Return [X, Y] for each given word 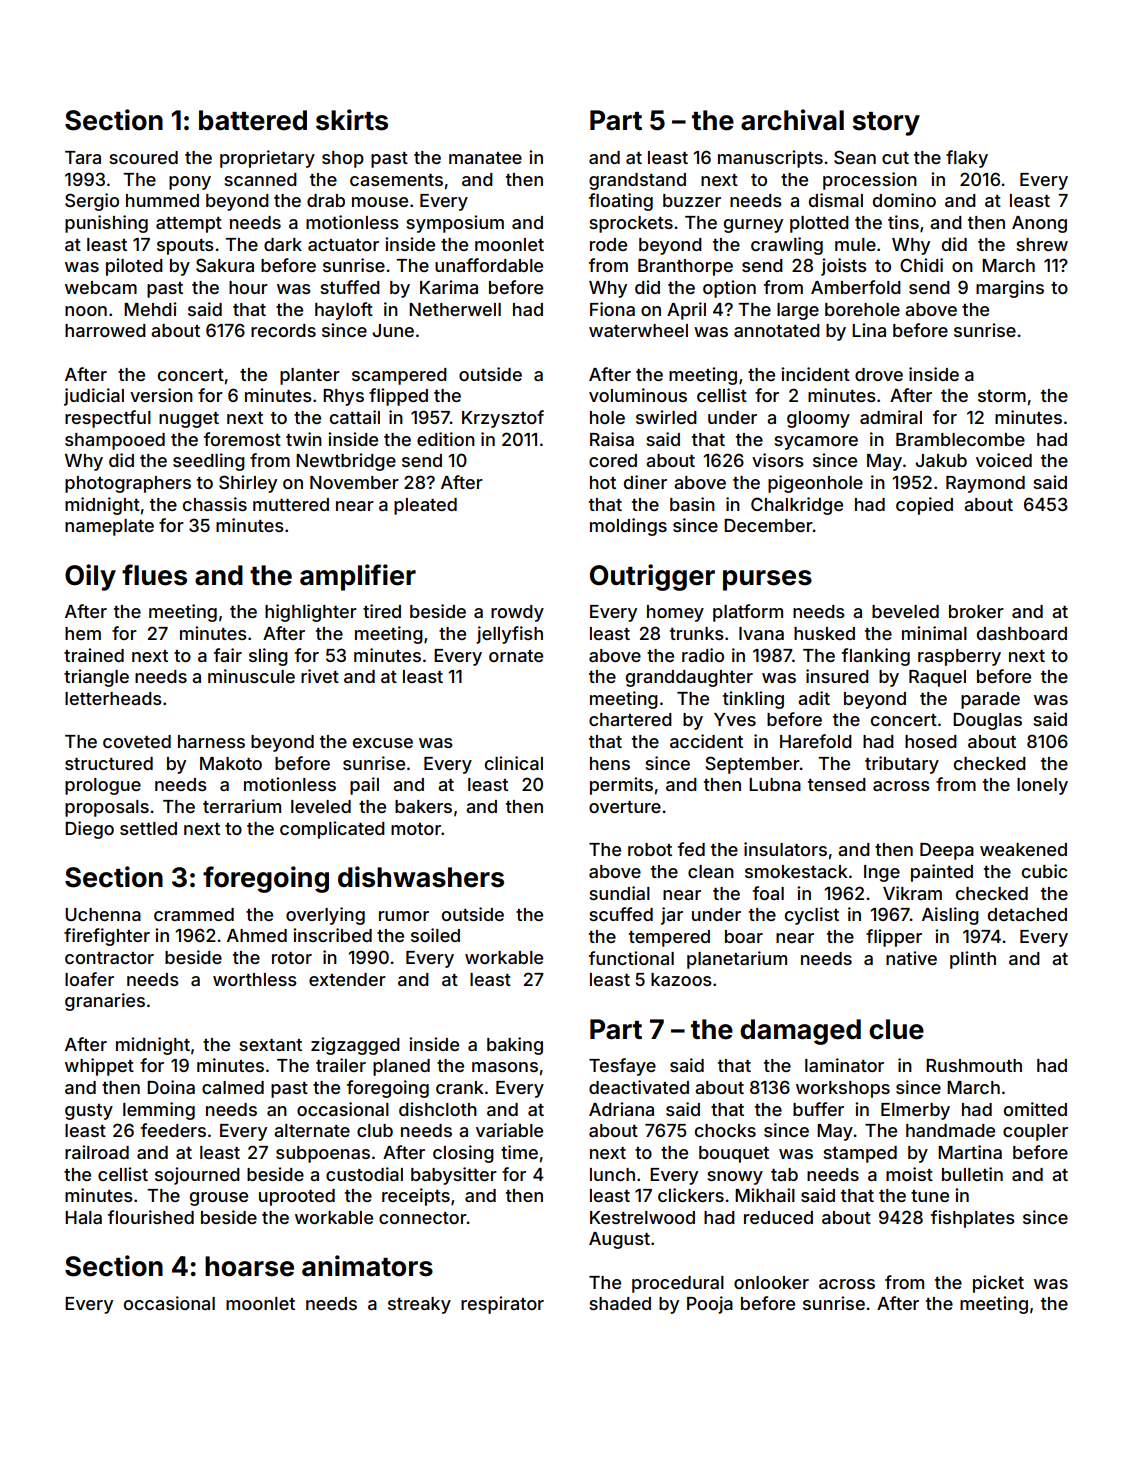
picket [998, 1284]
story [886, 124]
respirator [502, 1305]
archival [792, 120]
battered [253, 120]
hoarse [249, 1266]
